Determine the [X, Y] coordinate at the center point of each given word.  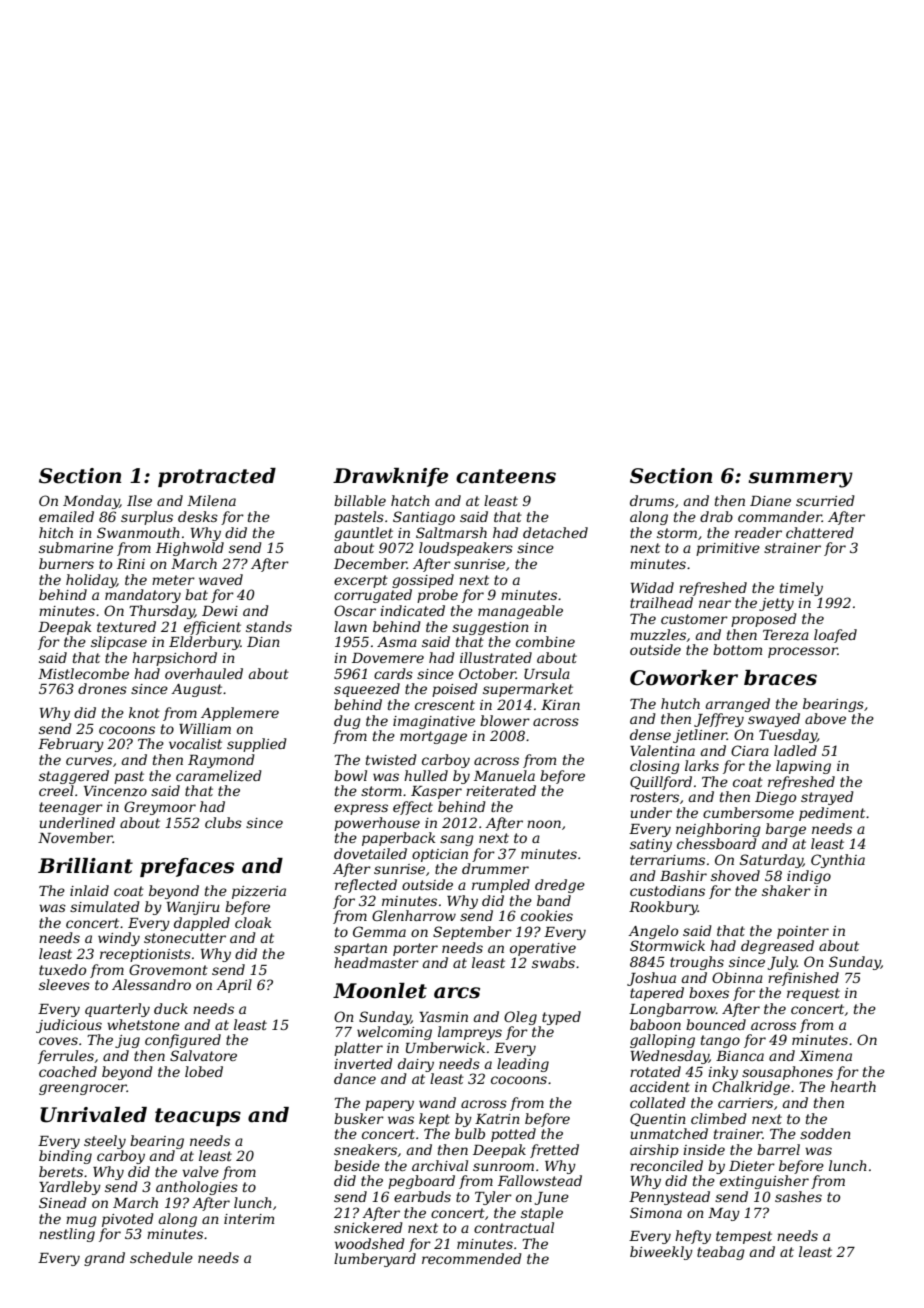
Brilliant [85, 866]
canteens [506, 476]
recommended [472, 1258]
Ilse [139, 500]
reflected [366, 886]
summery [800, 480]
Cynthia [838, 861]
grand [104, 1259]
